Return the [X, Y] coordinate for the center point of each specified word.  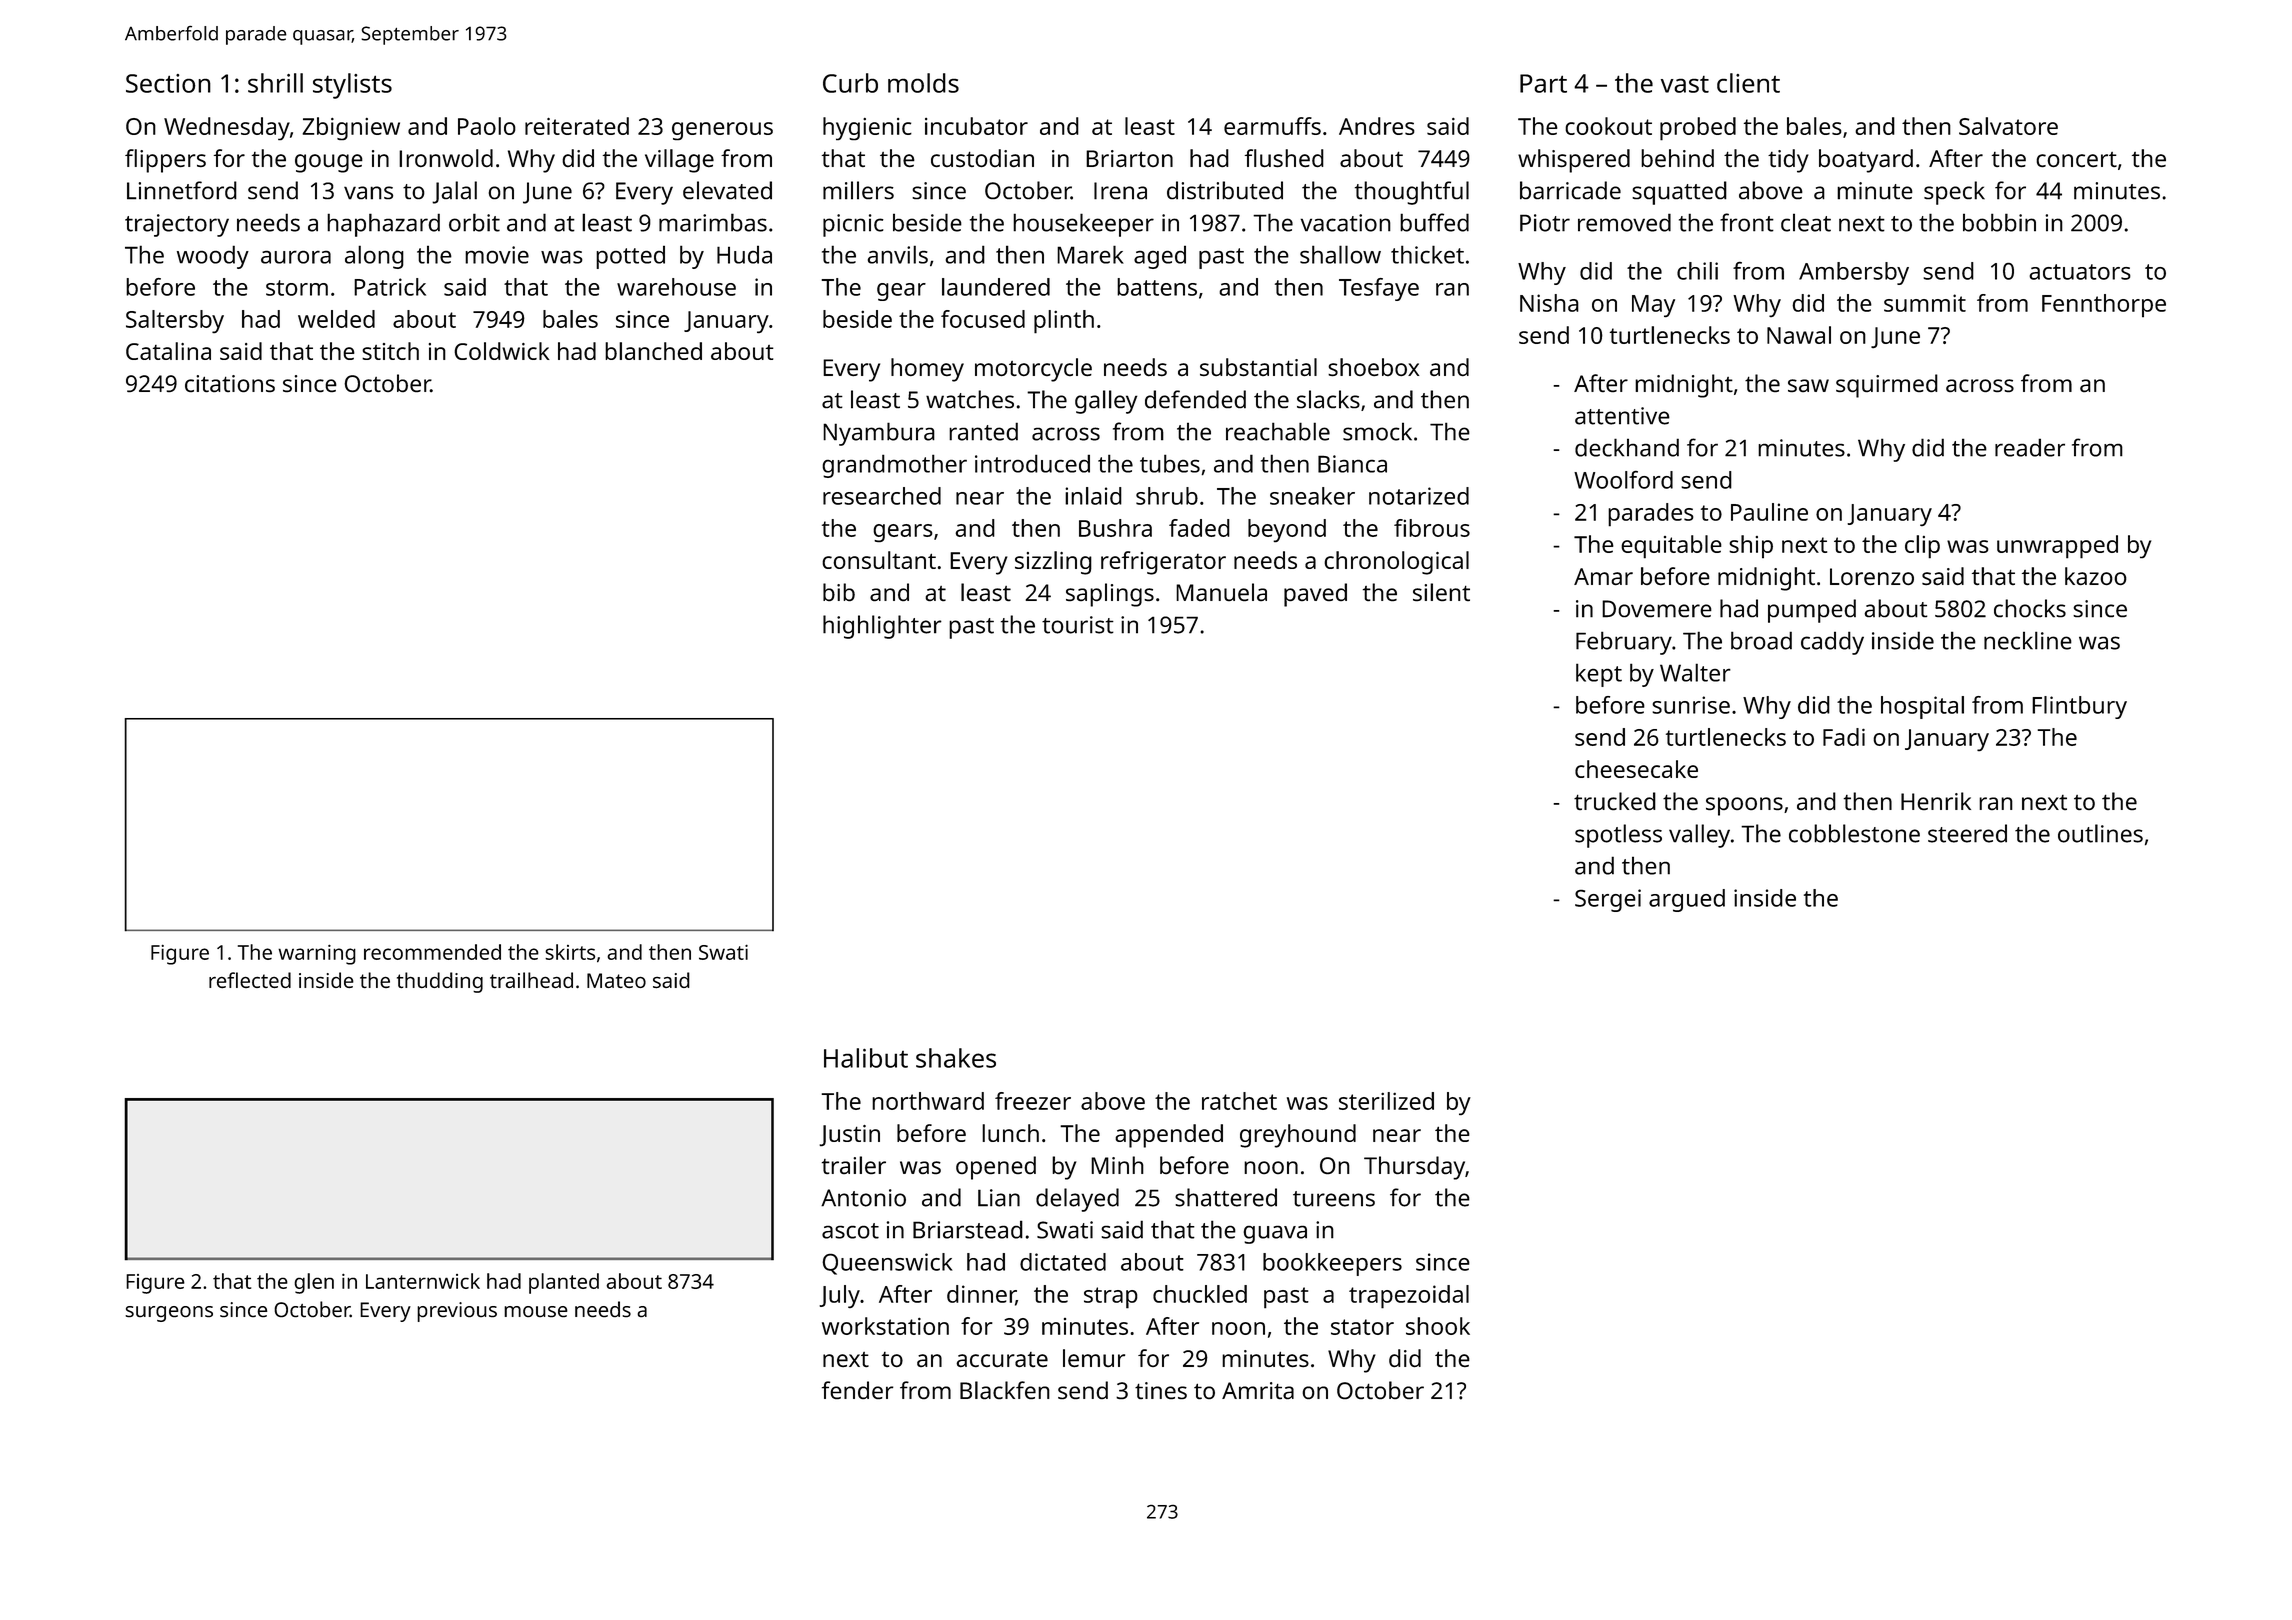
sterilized [1386, 1101]
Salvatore [2008, 126]
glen [314, 1283]
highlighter [882, 627]
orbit [474, 222]
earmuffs [1272, 126]
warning [317, 955]
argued [1687, 900]
